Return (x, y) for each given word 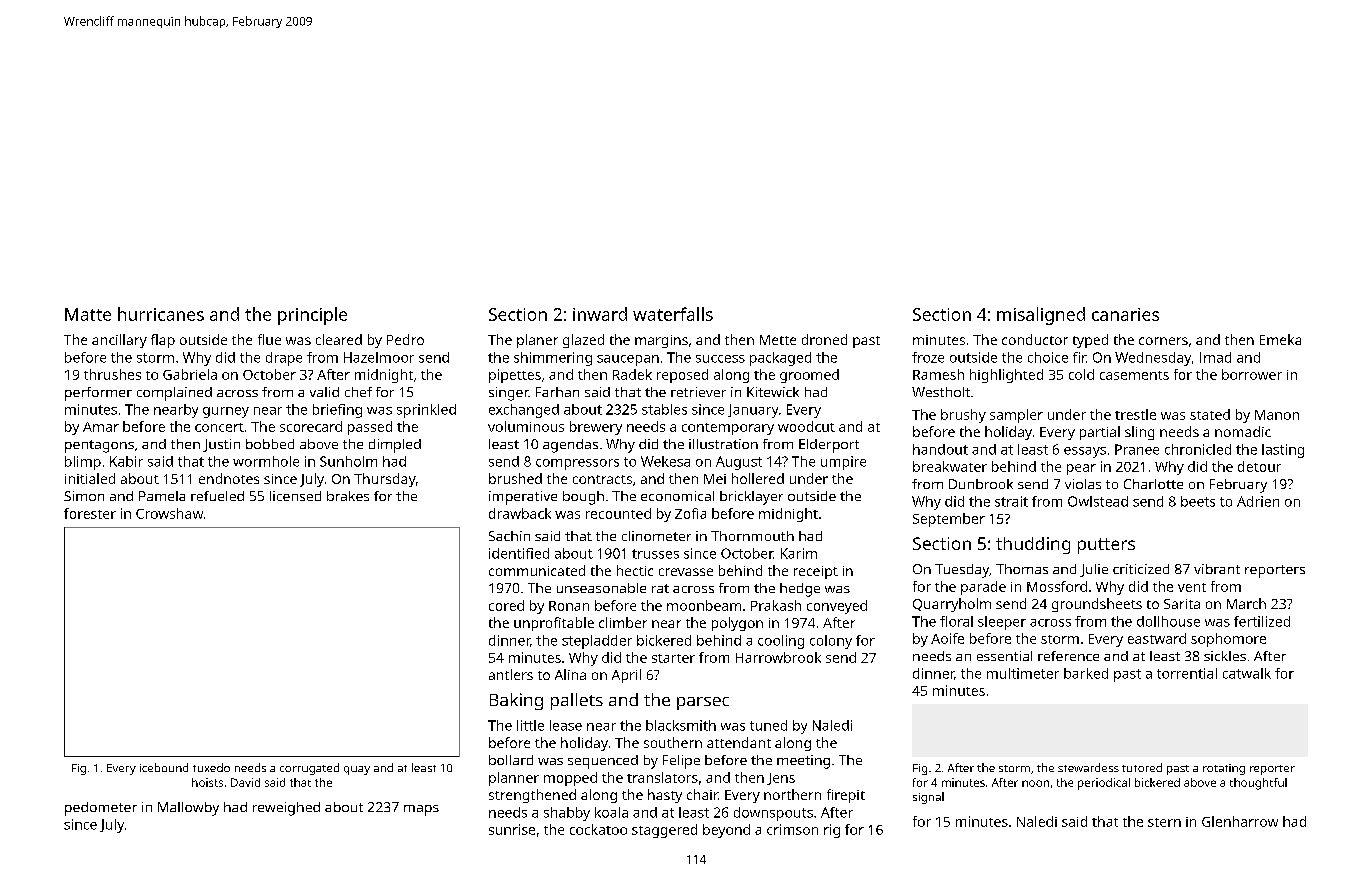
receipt (816, 572)
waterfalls (673, 314)
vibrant (1217, 569)
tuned (768, 725)
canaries (1125, 314)
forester (90, 513)
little (530, 725)
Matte (88, 314)
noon (1035, 783)
